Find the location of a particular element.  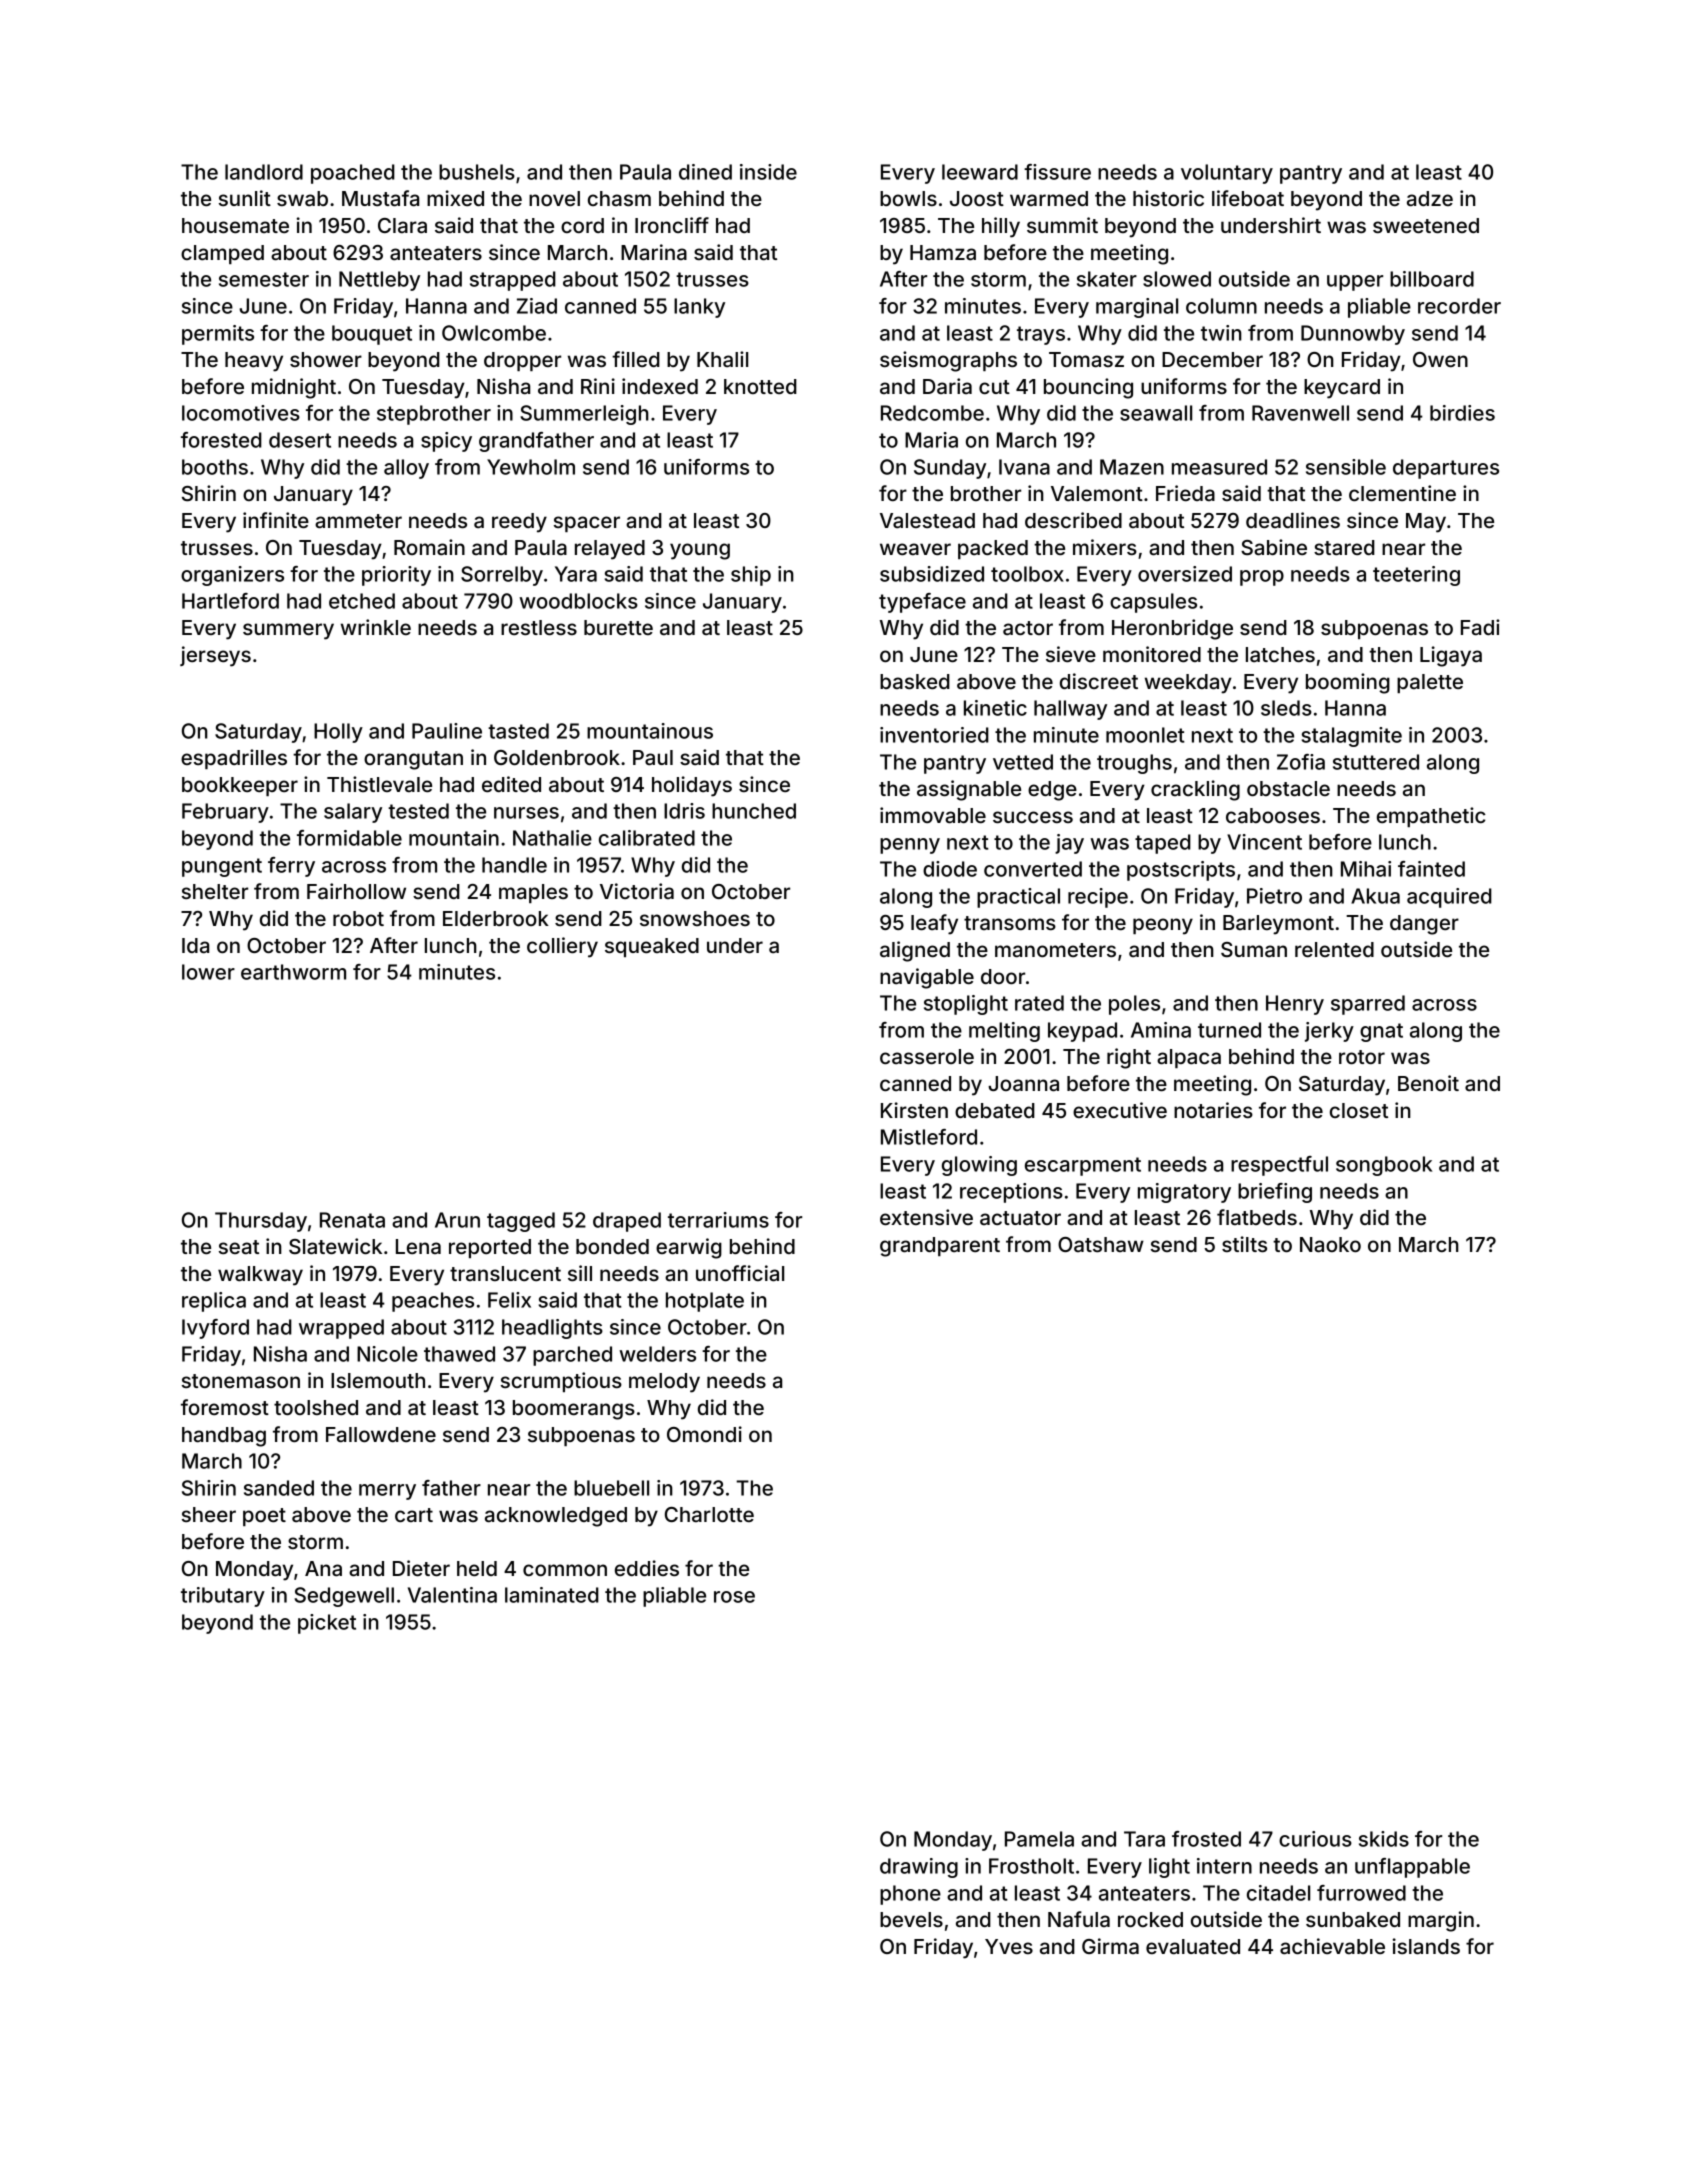

achievable is located at coordinates (1332, 1946).
